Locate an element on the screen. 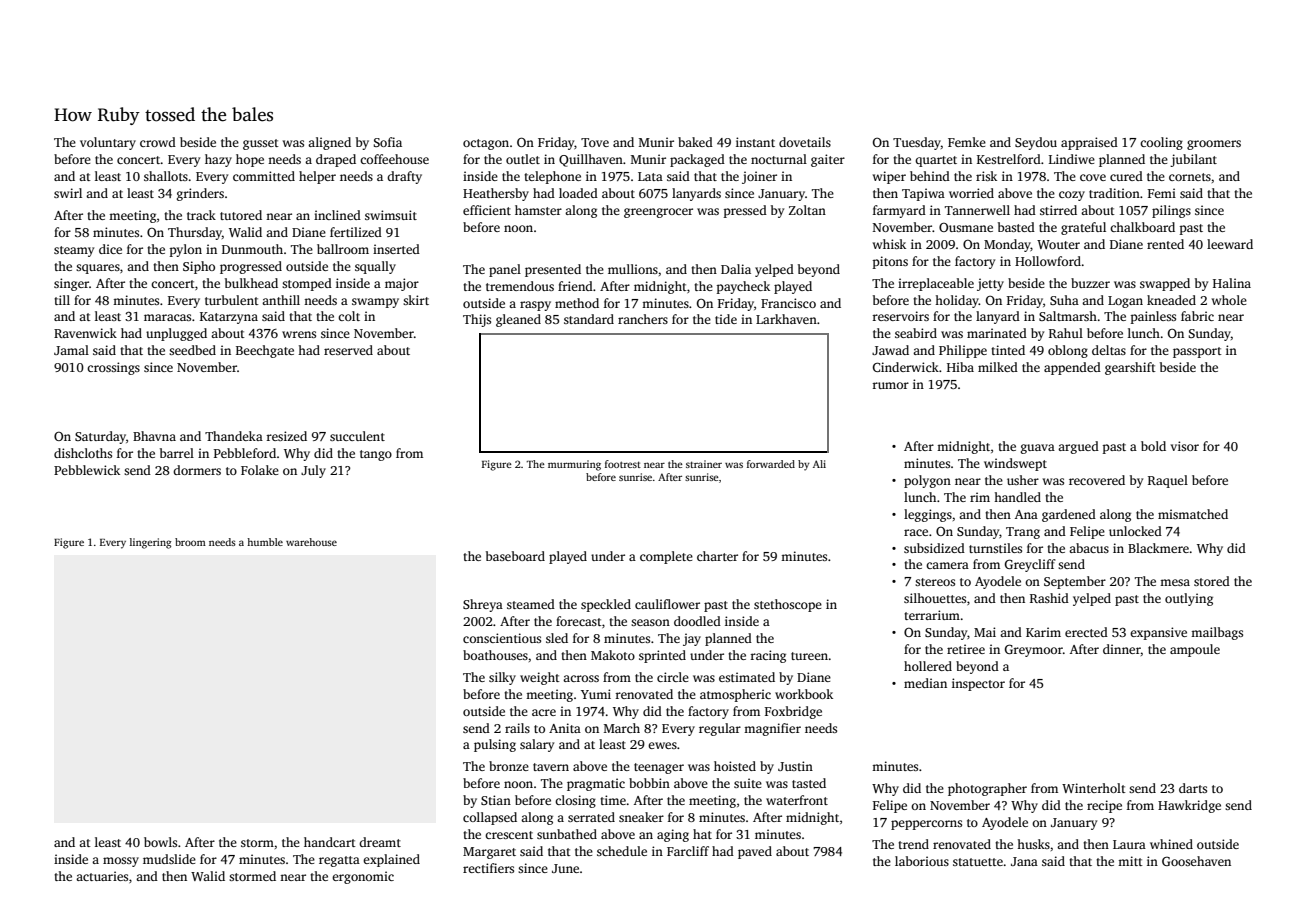 The width and height of the screenshot is (1308, 924). pulsing is located at coordinates (495, 745).
